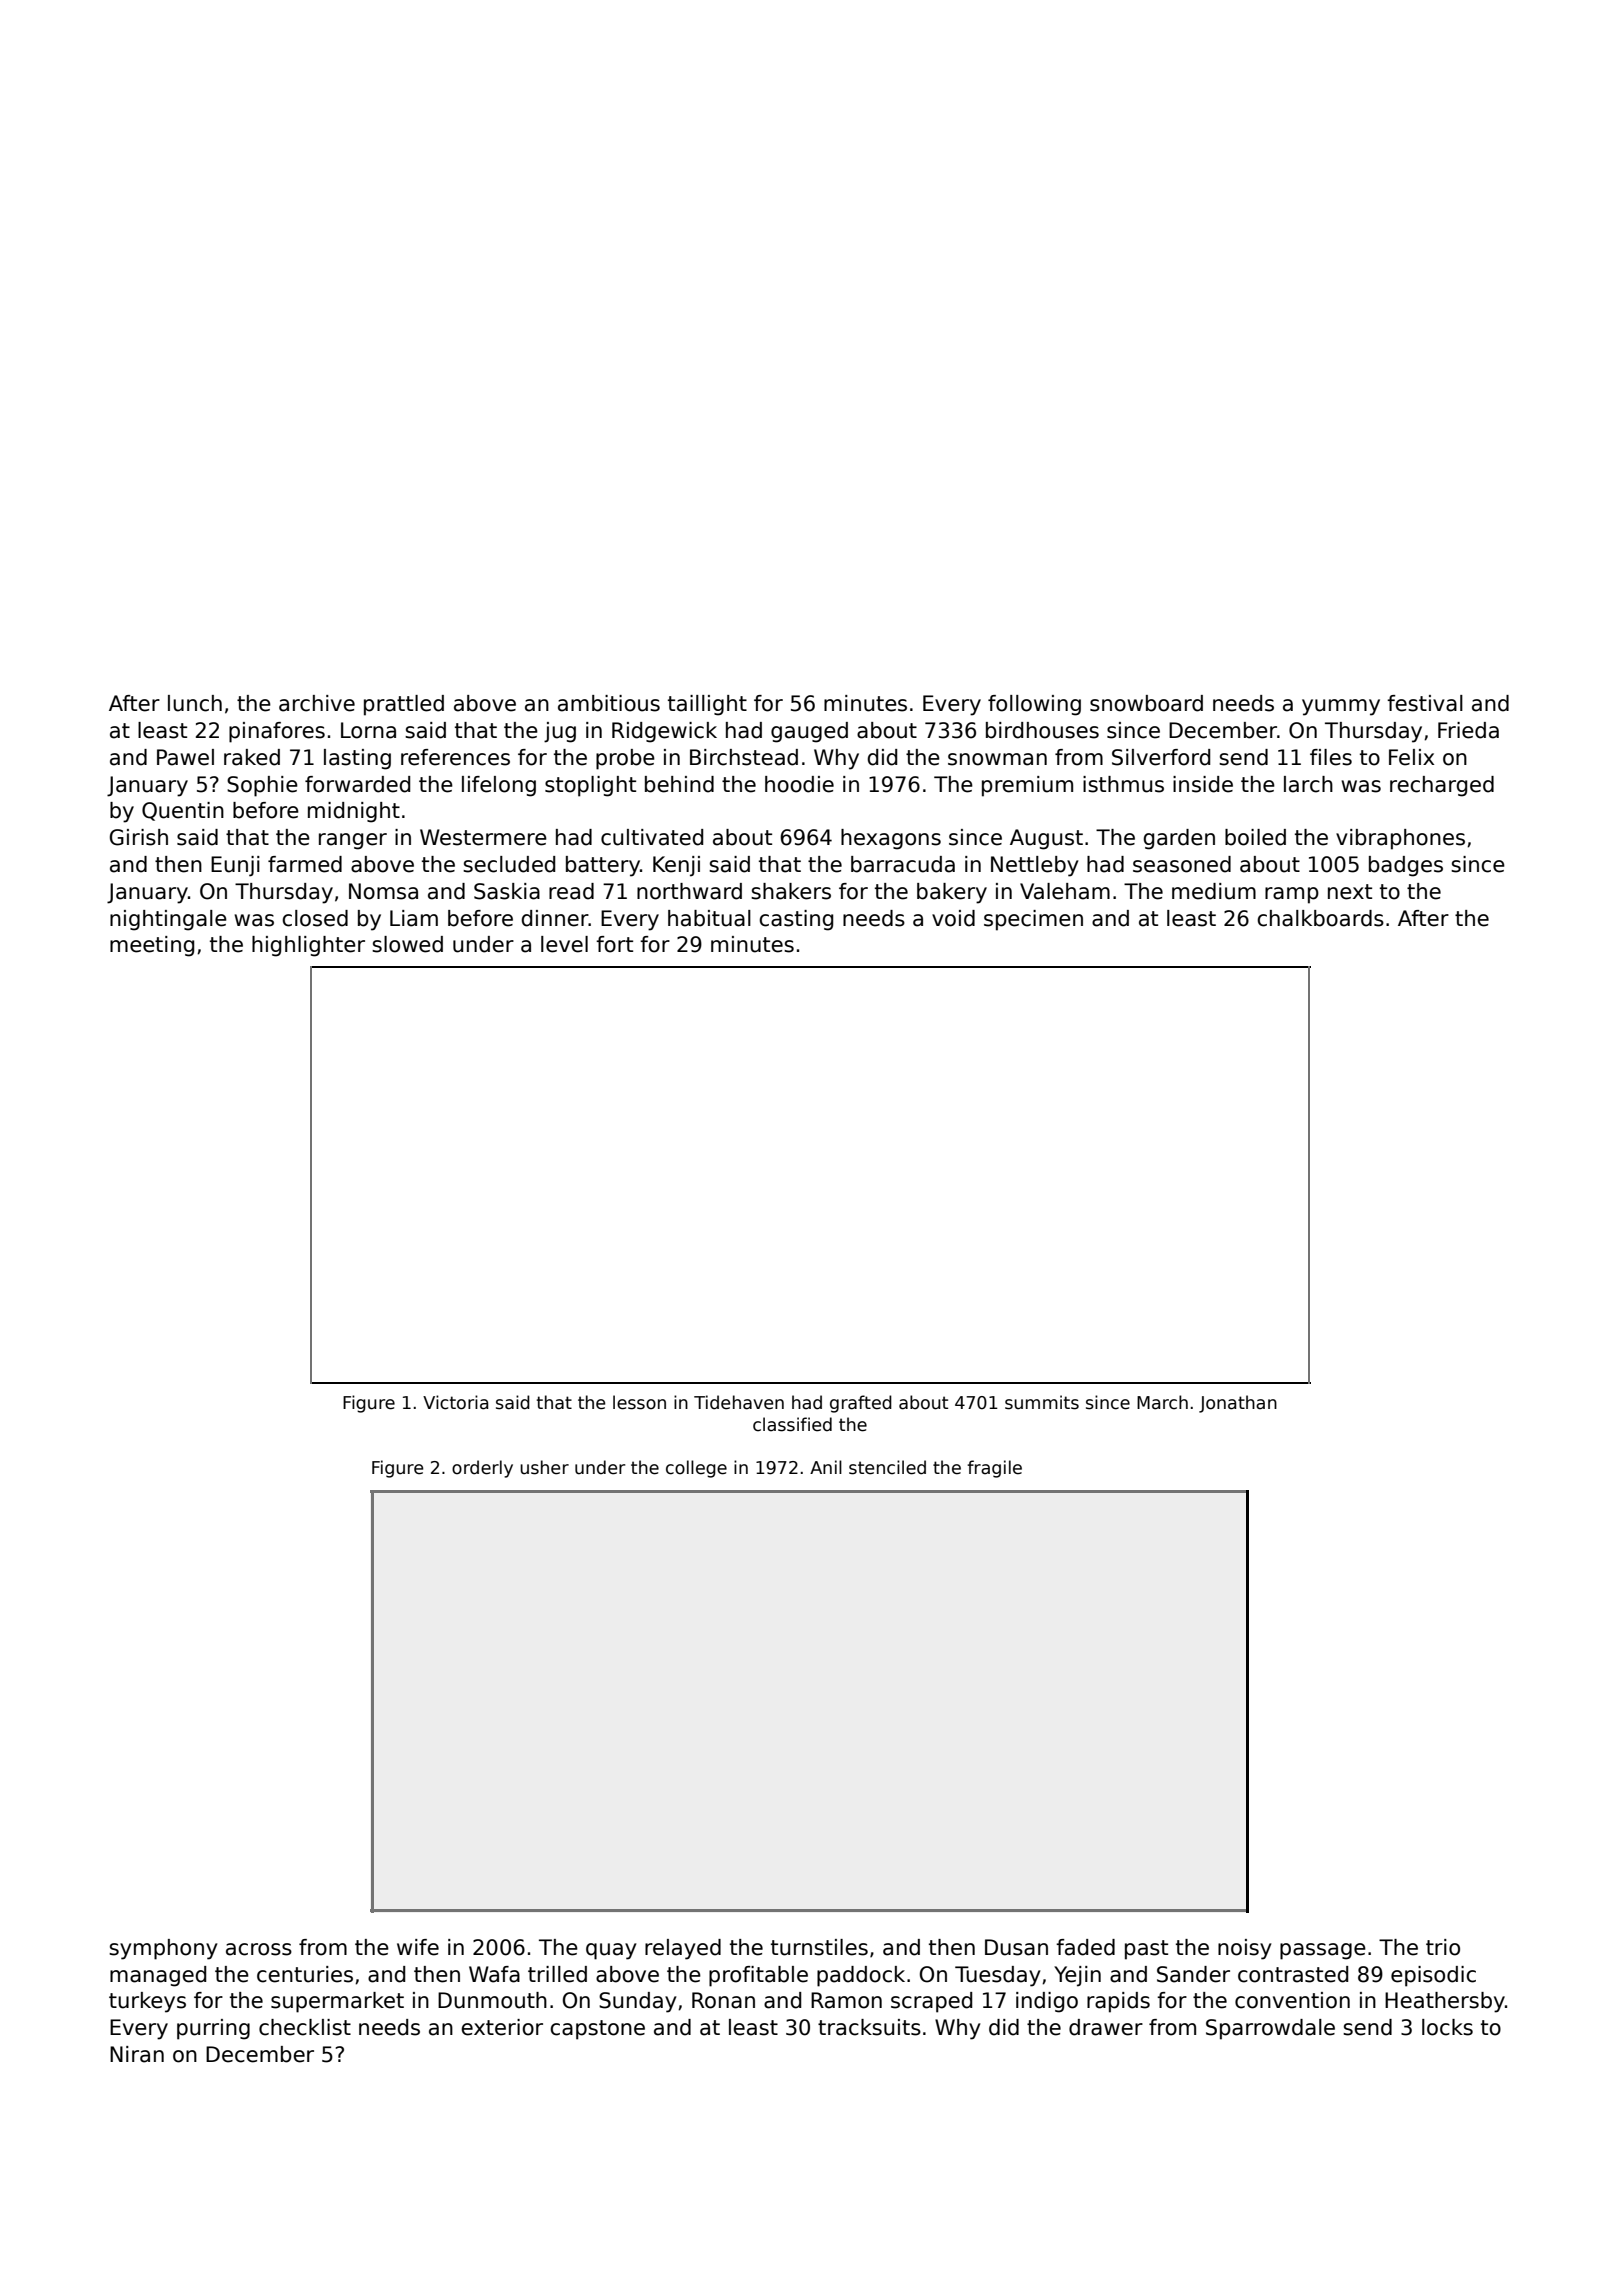 The height and width of the screenshot is (2292, 1620). What do you see at coordinates (195, 703) in the screenshot?
I see `lunch` at bounding box center [195, 703].
